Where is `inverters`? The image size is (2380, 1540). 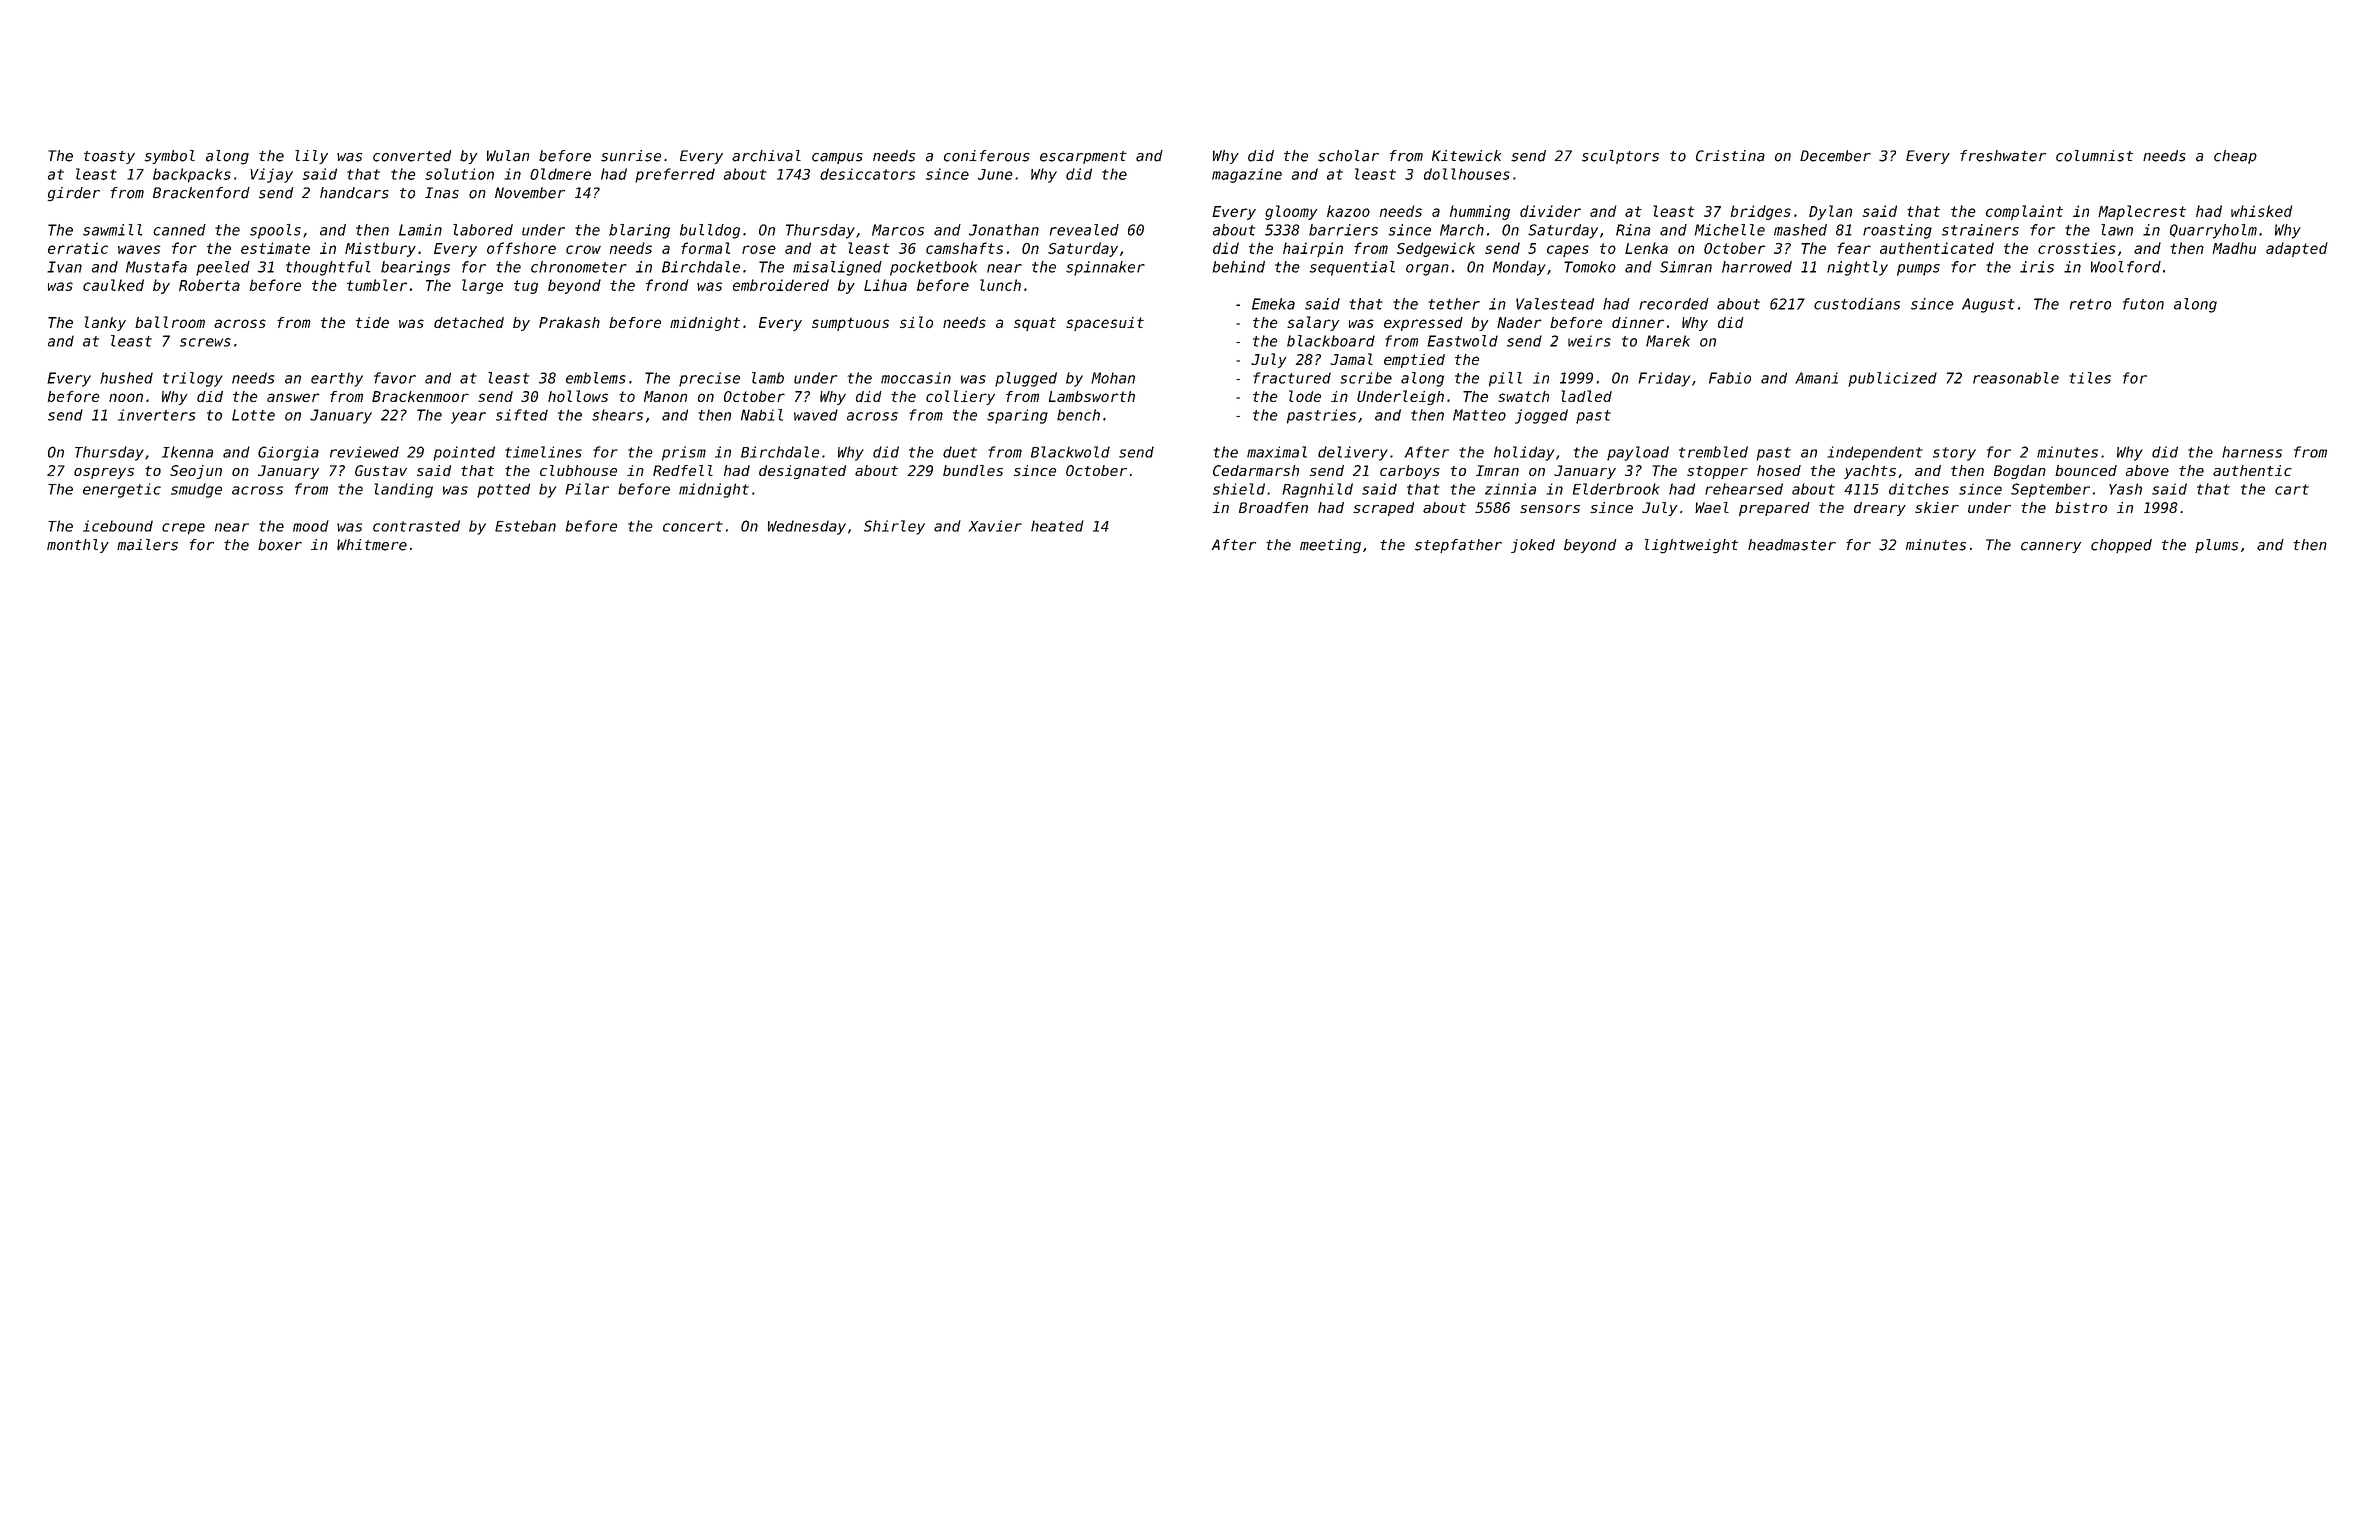
inverters is located at coordinates (157, 415).
